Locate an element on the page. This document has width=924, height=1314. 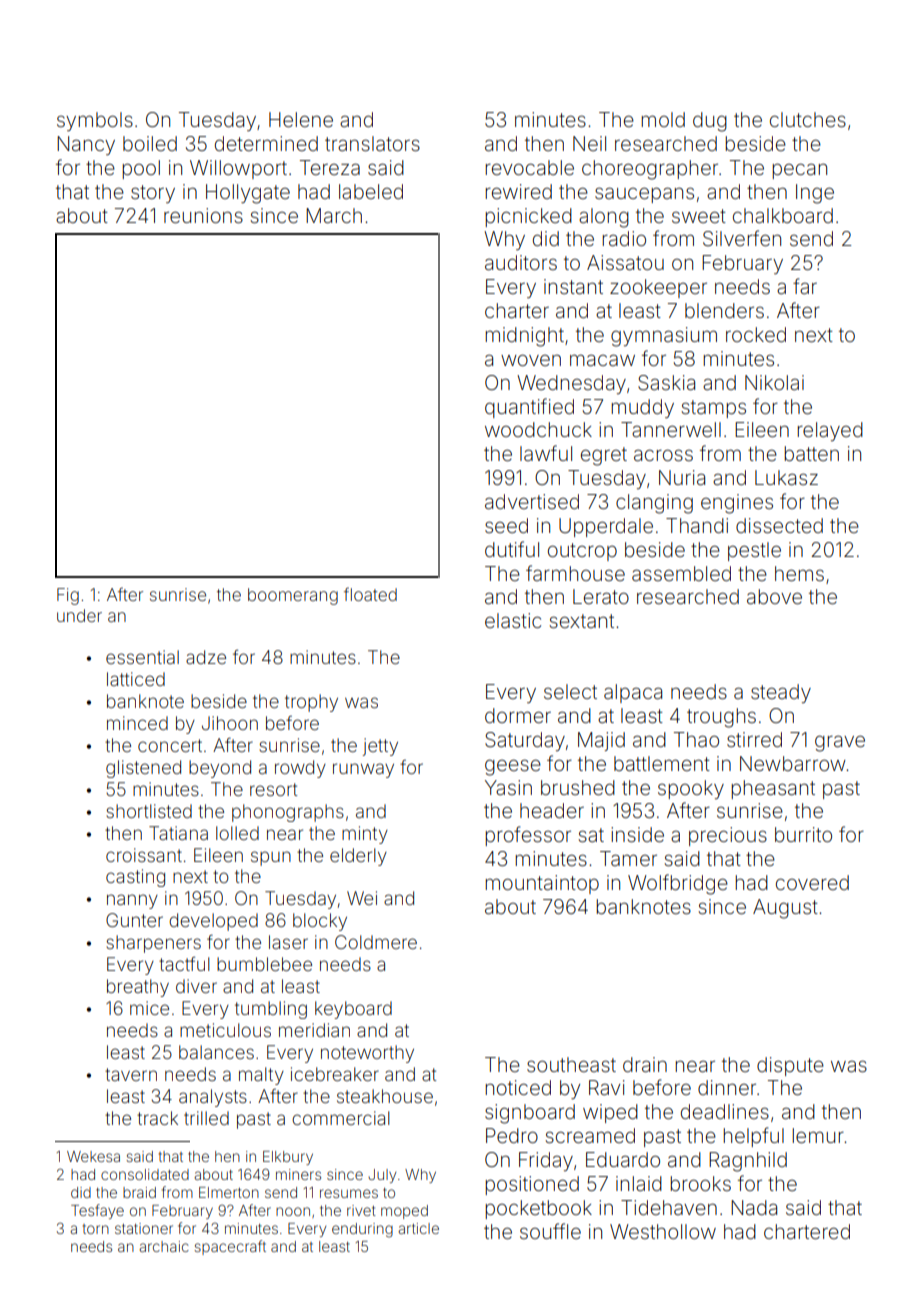
souffle is located at coordinates (550, 1231).
